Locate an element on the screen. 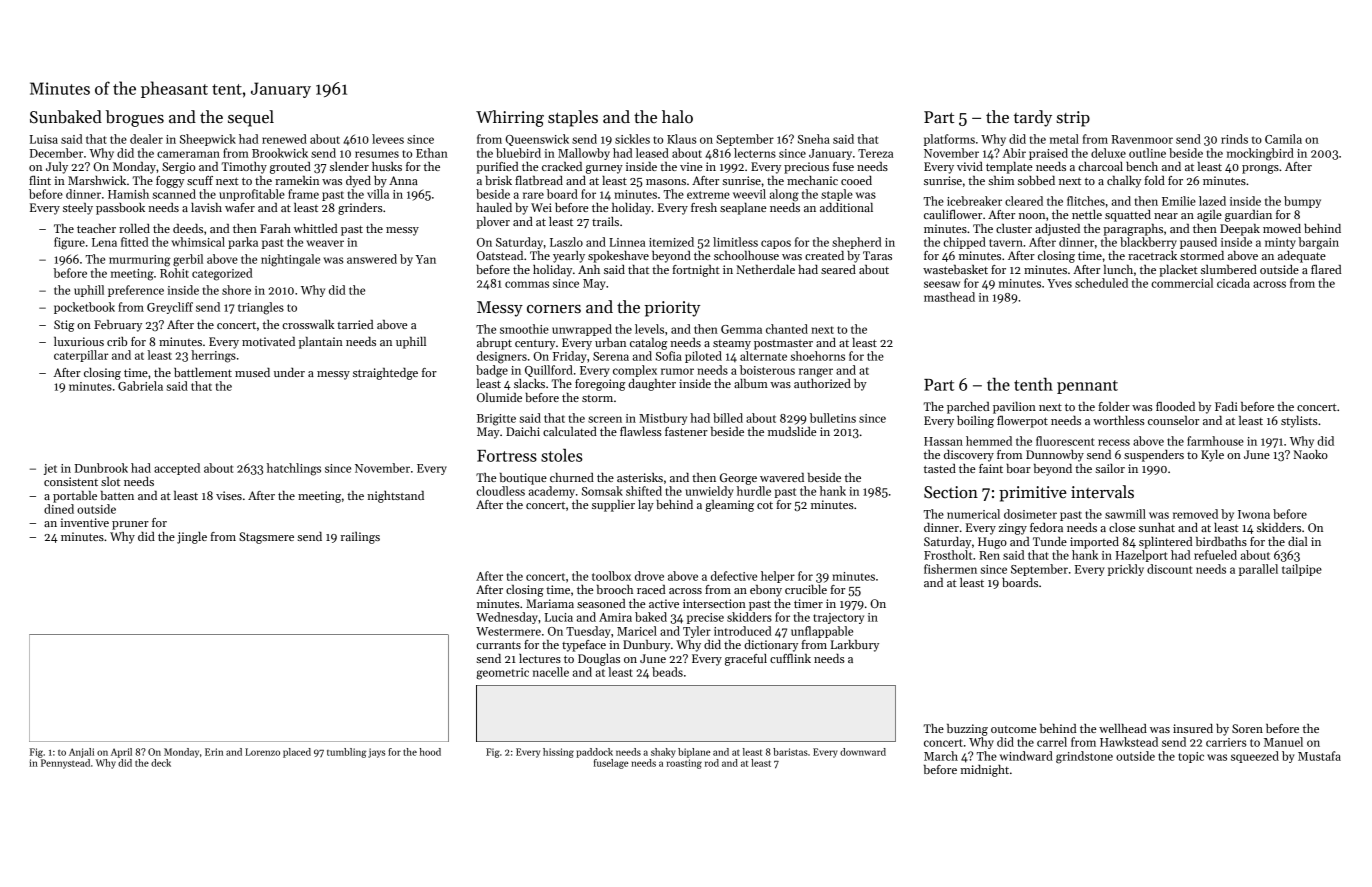  roasting is located at coordinates (684, 764).
